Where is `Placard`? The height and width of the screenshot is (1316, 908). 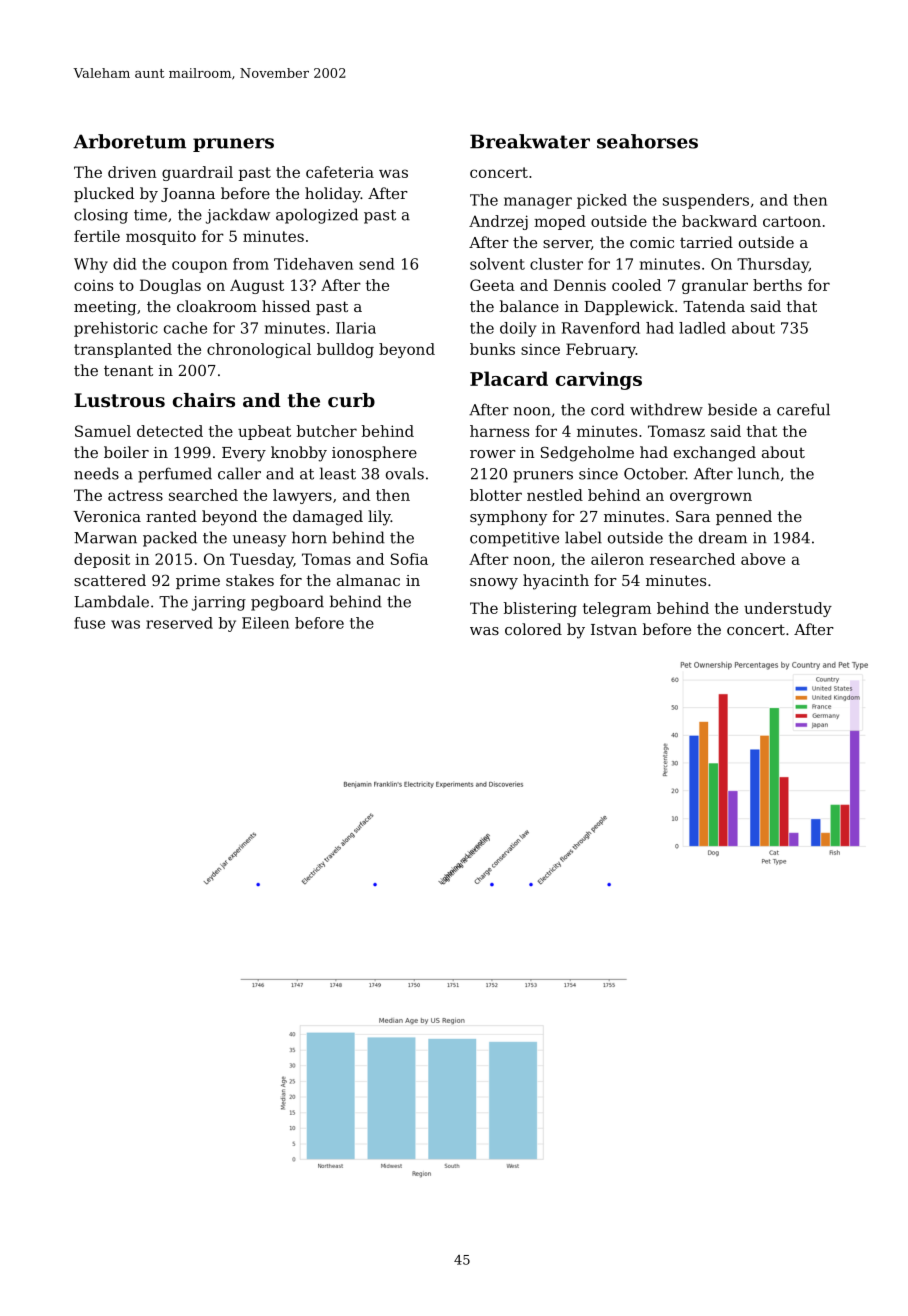
Placard is located at coordinates (509, 378).
